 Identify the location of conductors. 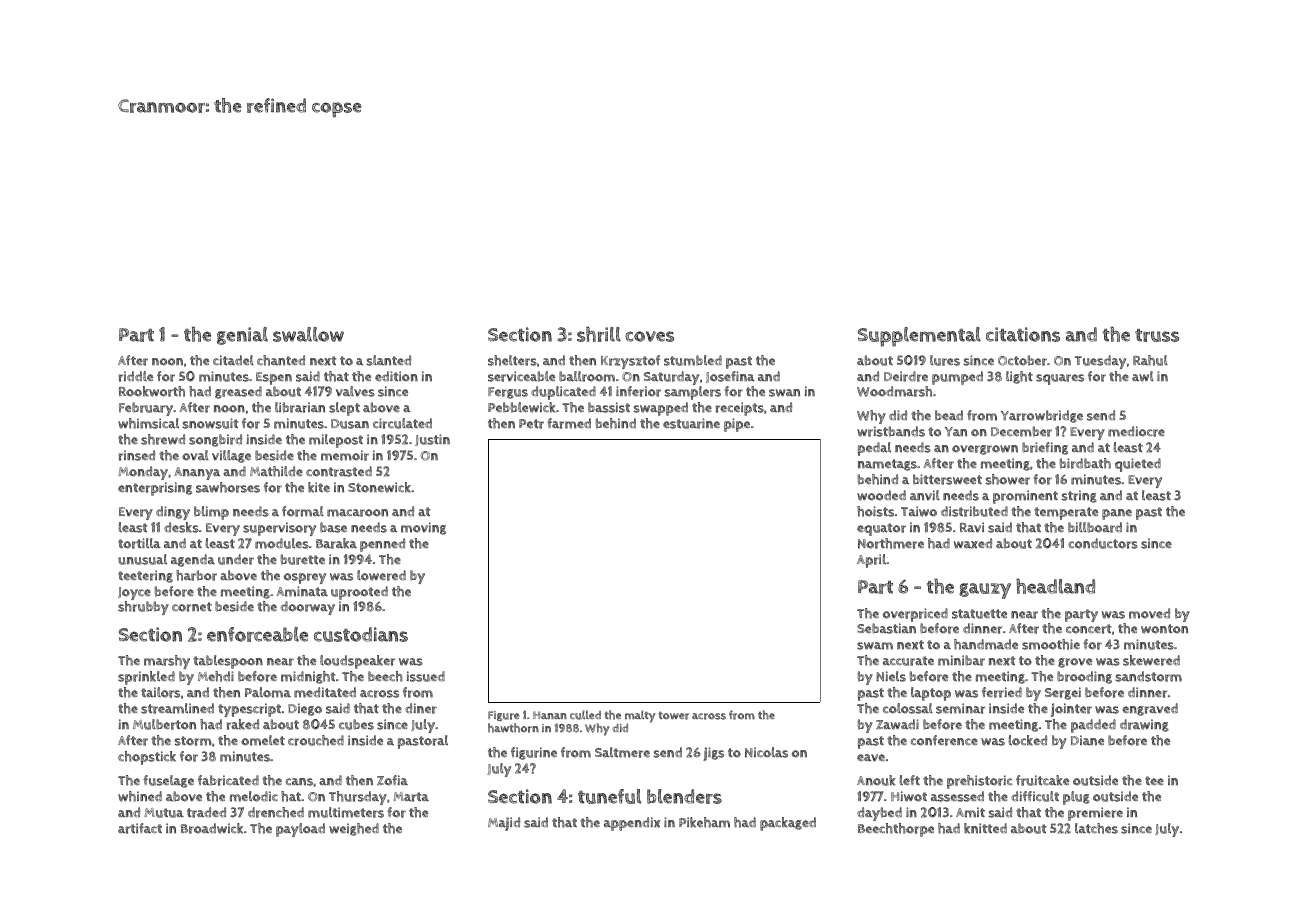
(1103, 543).
